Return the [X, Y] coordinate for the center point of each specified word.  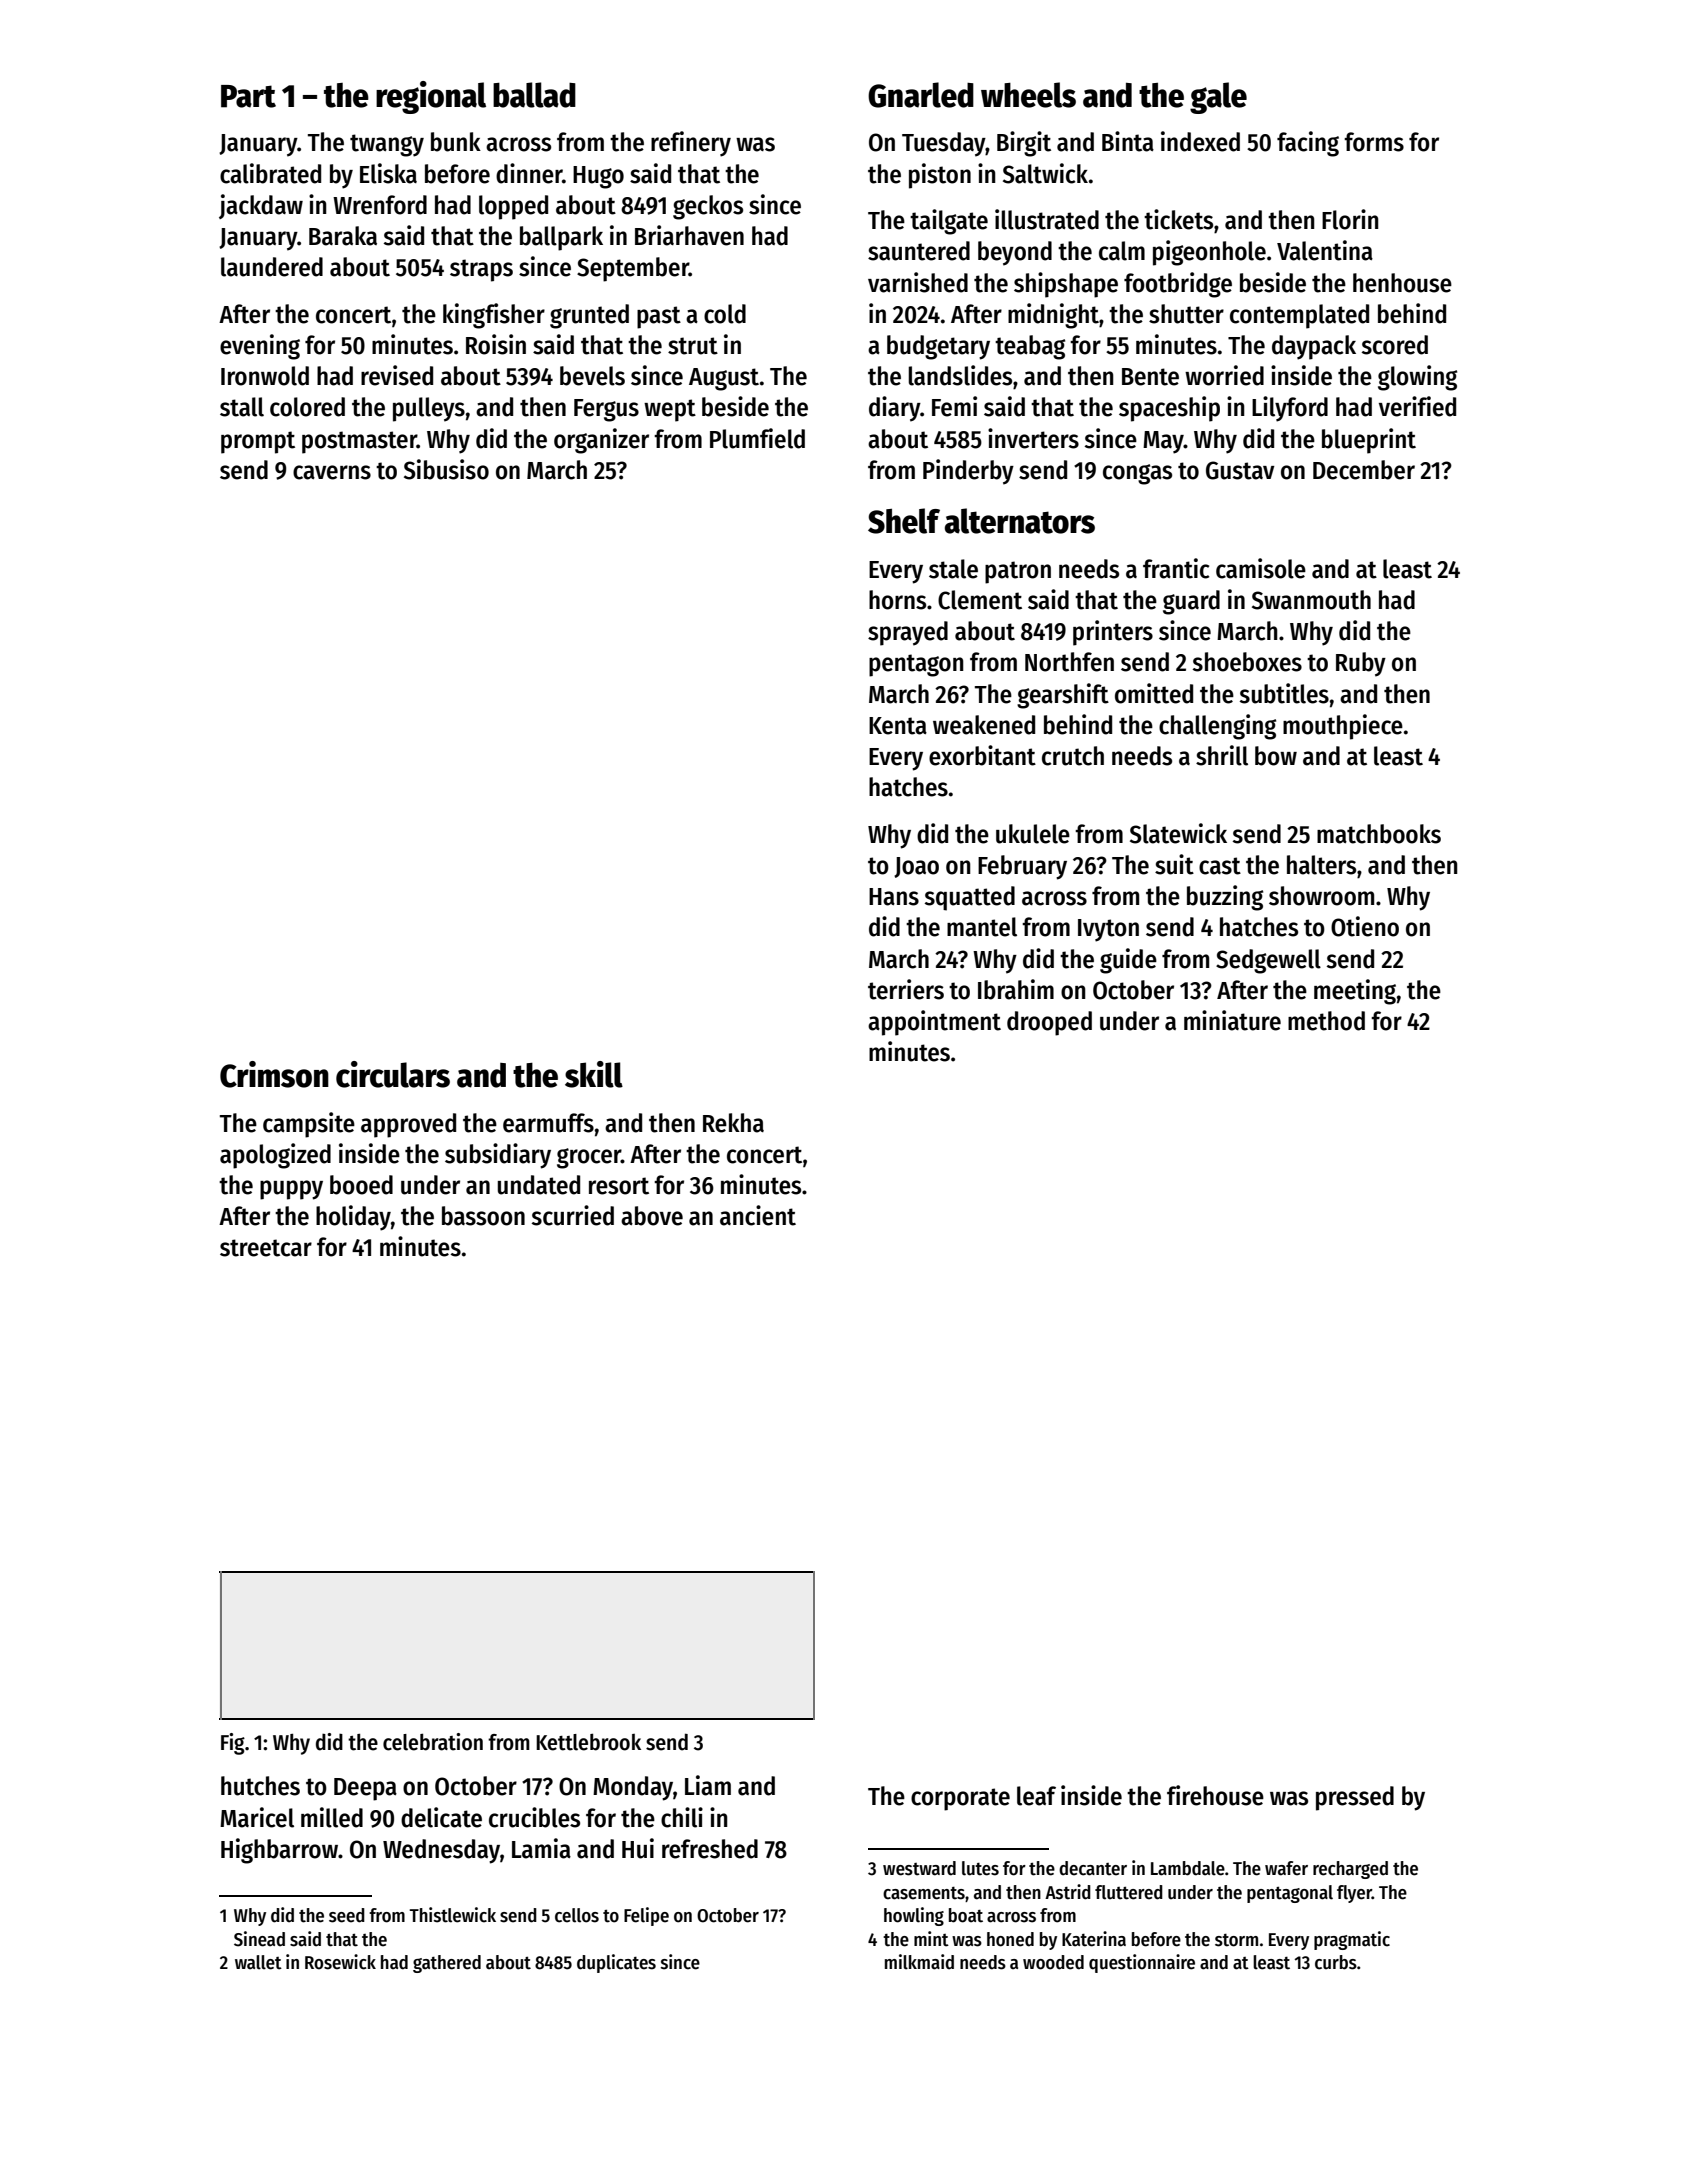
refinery [691, 144]
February [1022, 867]
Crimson [274, 1074]
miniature [1232, 1020]
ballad [534, 95]
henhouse [1402, 283]
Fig [233, 1744]
